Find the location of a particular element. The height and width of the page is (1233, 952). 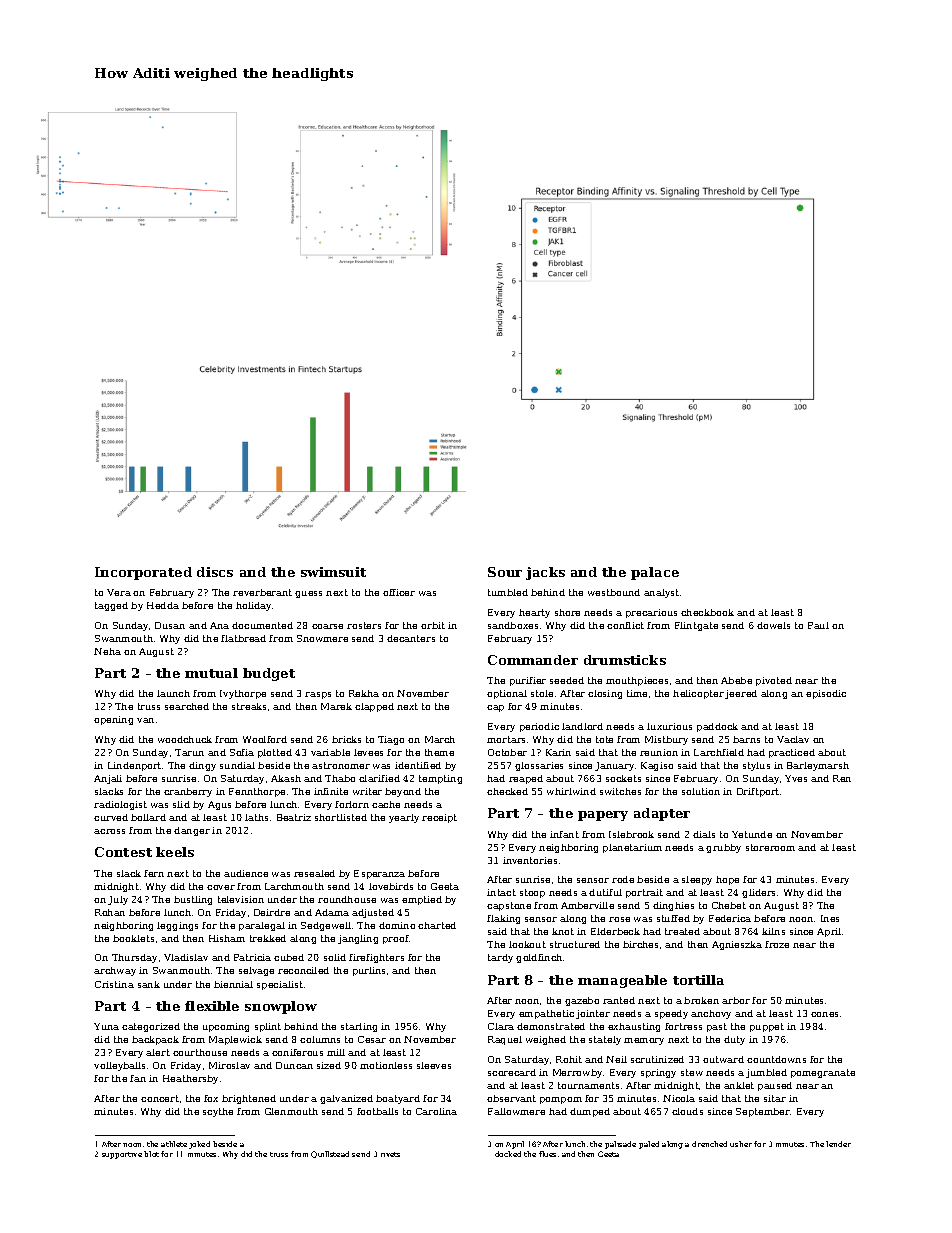

writer is located at coordinates (367, 791).
